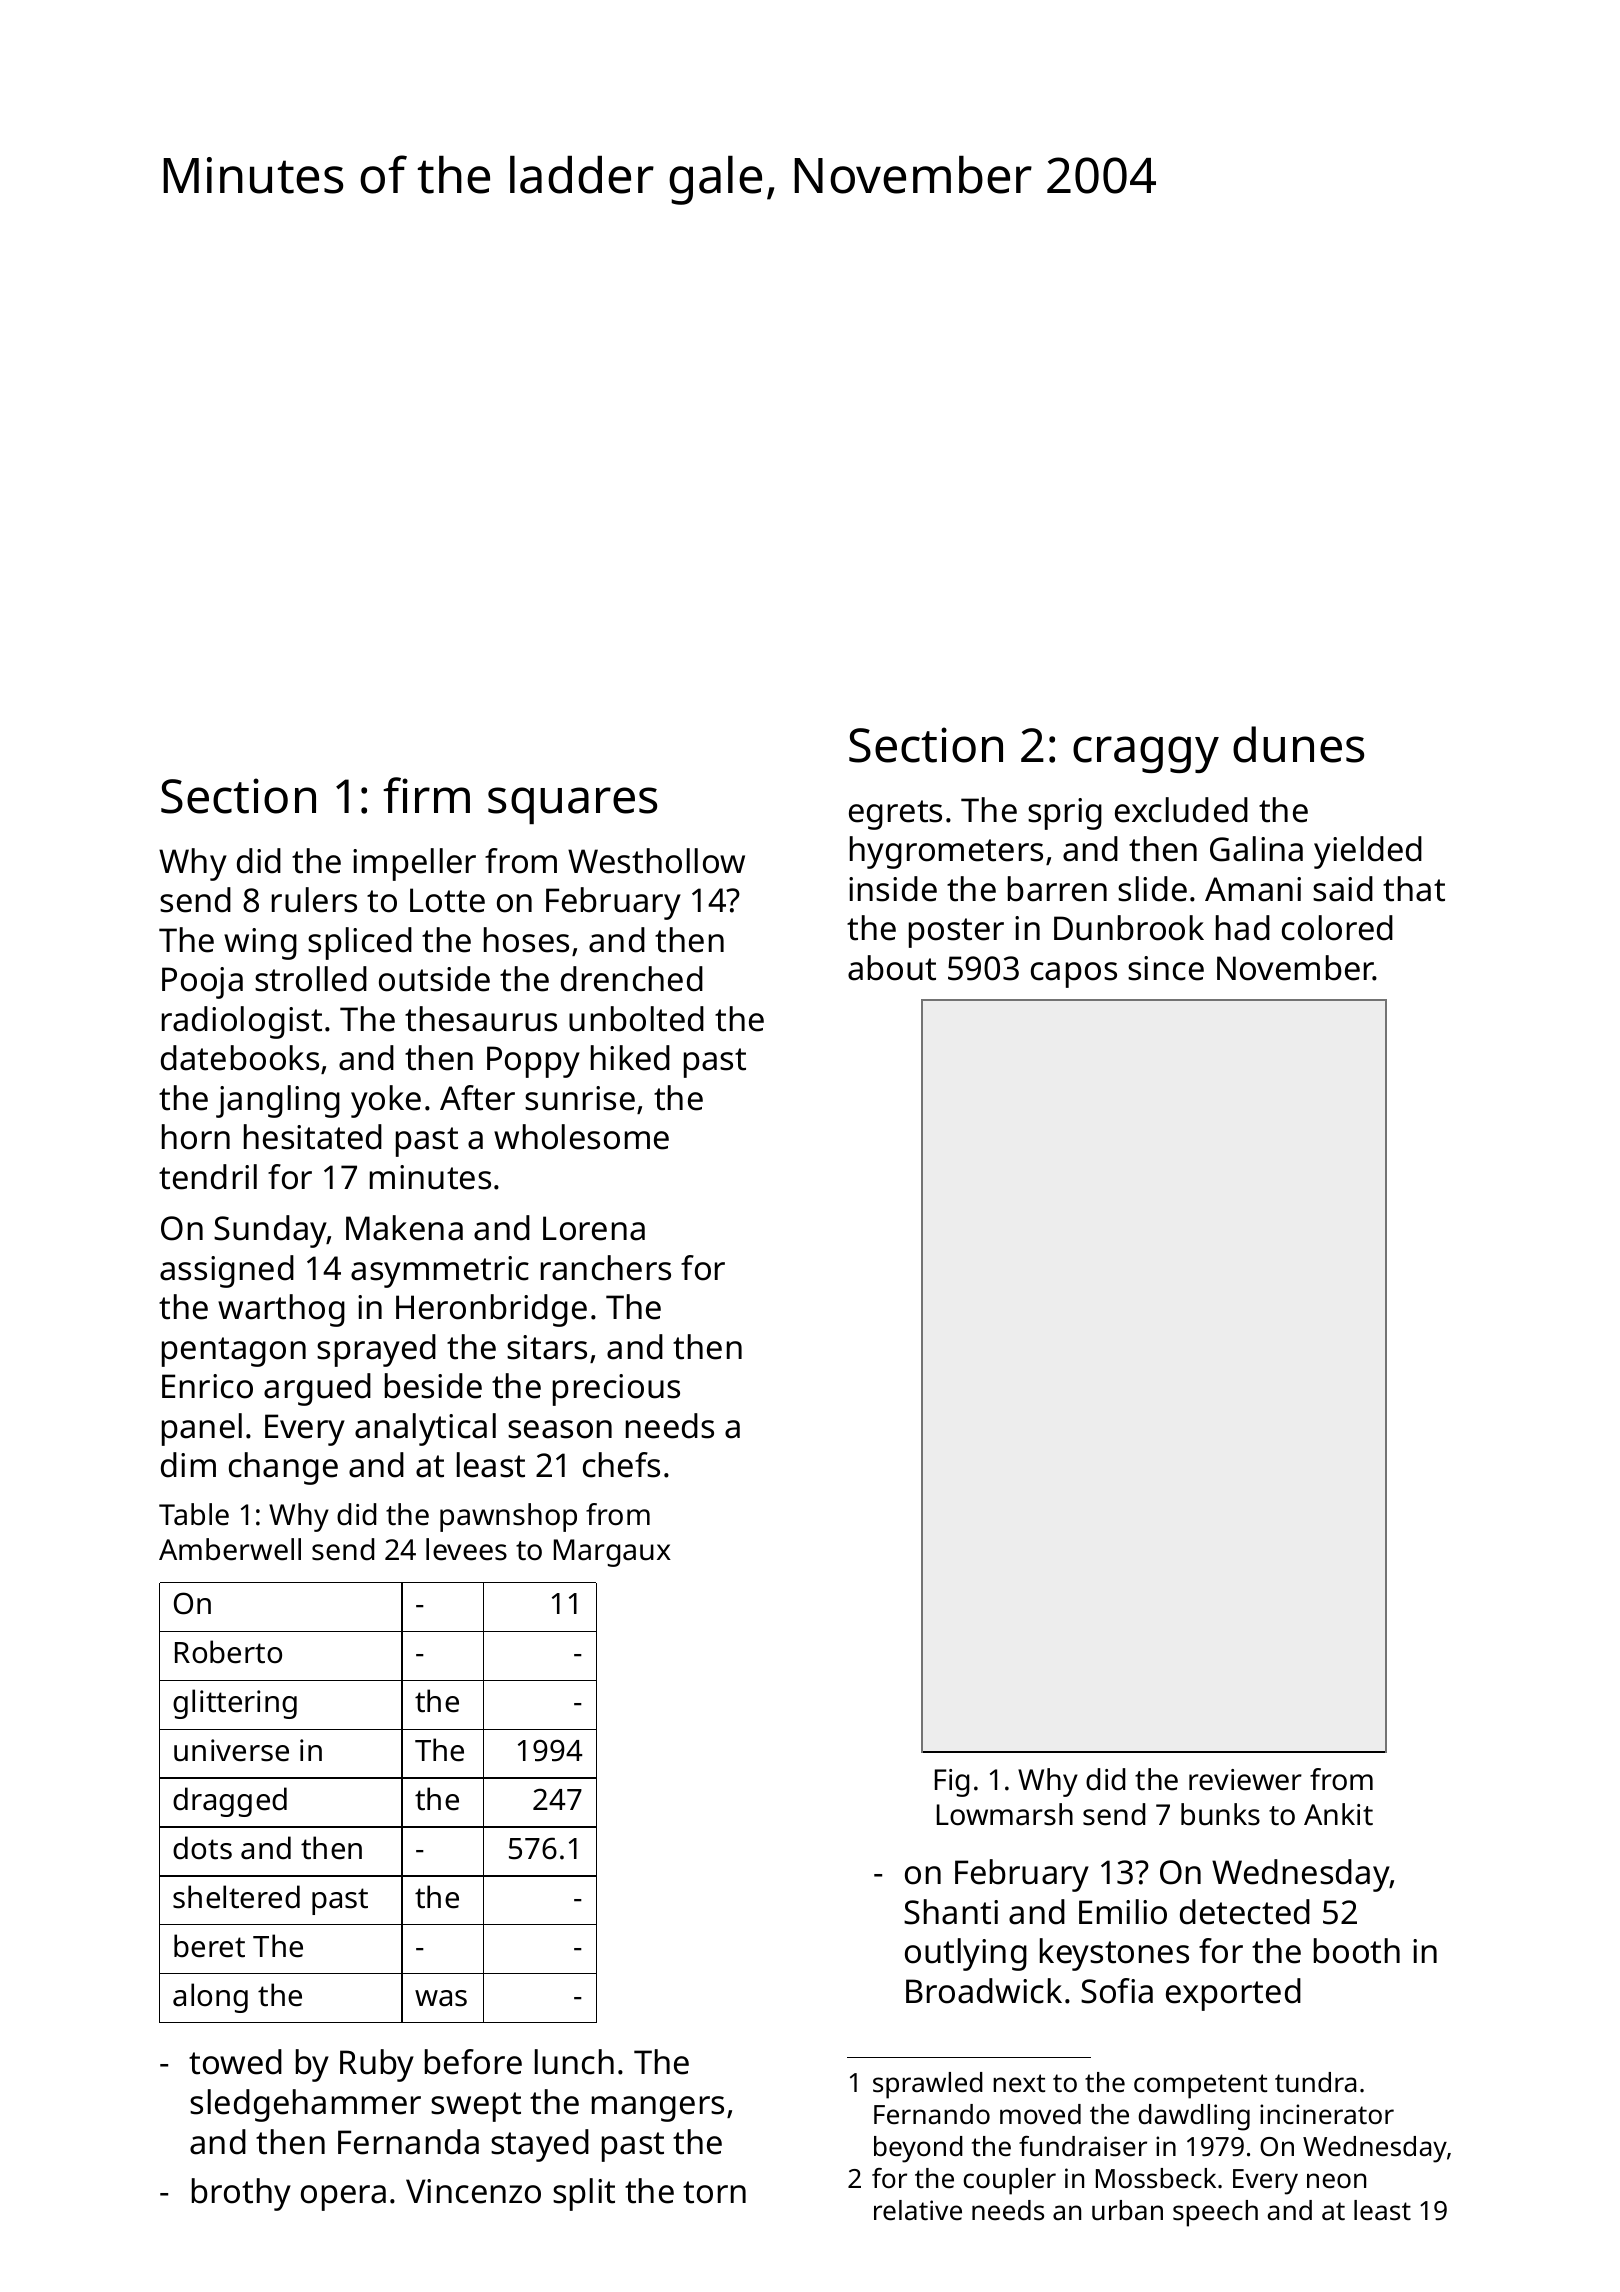 This screenshot has height=2292, width=1620. Describe the element at coordinates (606, 1268) in the screenshot. I see `ranchers` at that location.
